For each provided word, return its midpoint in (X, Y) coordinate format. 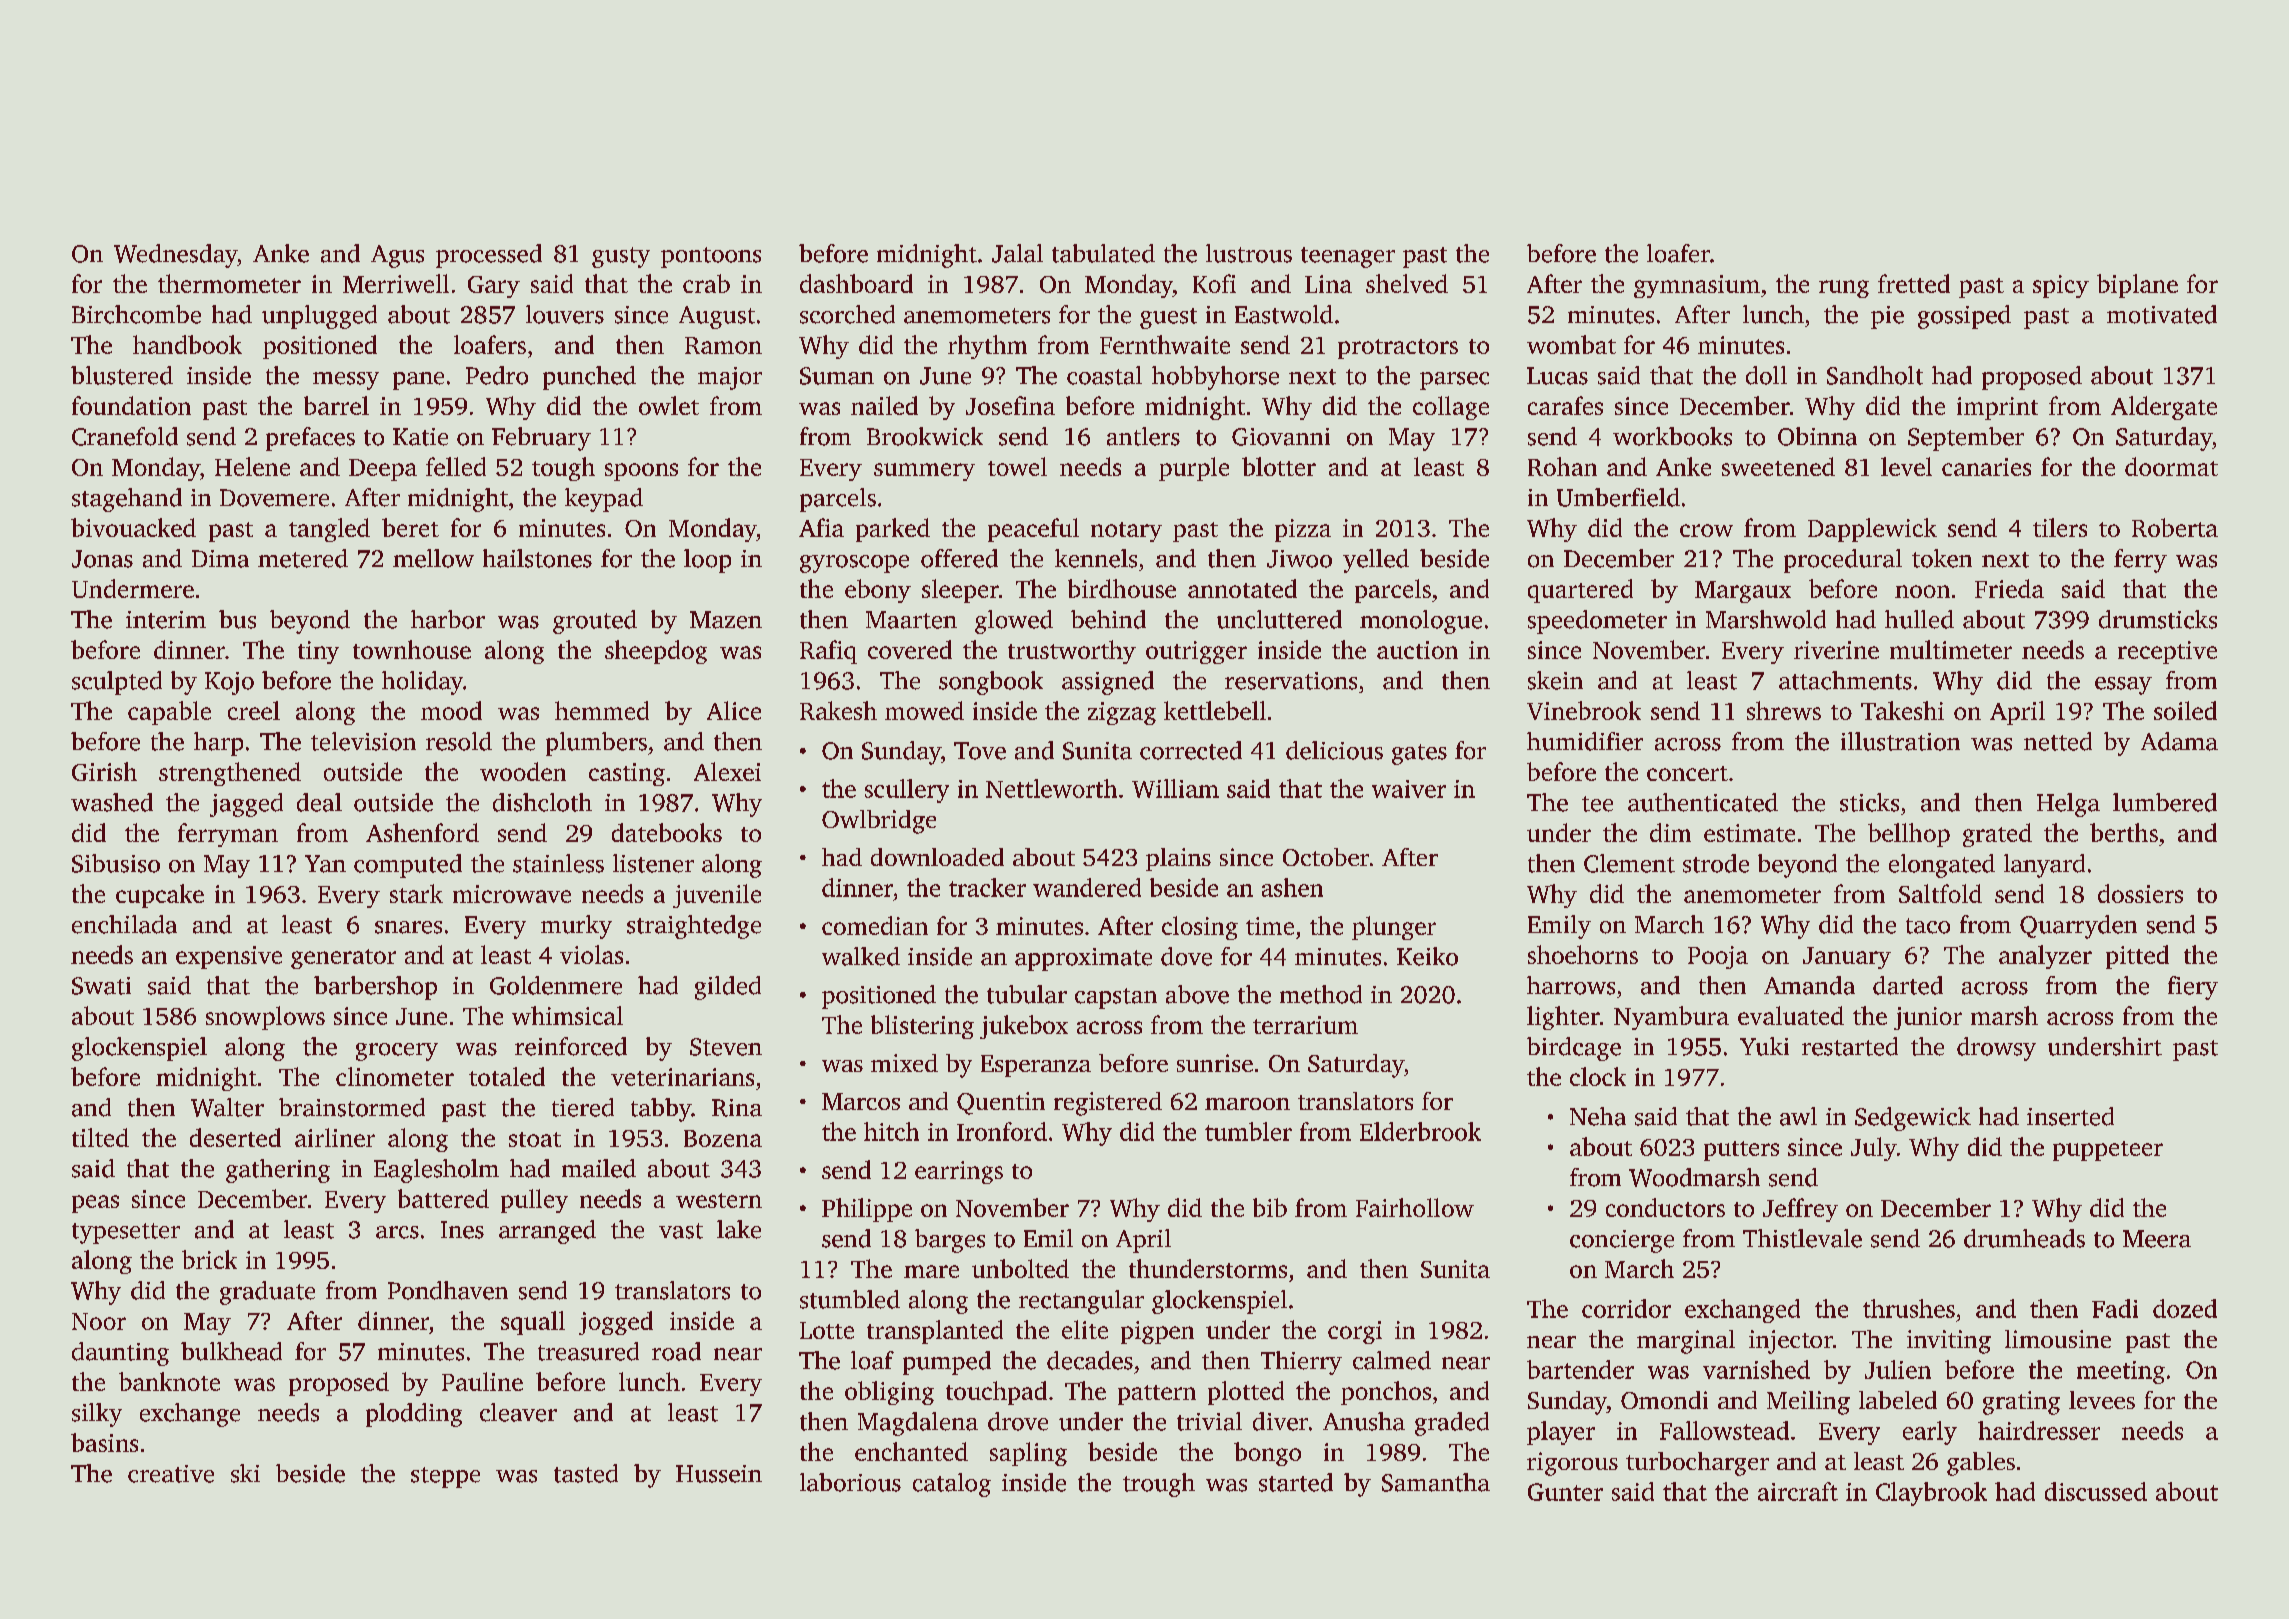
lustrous (1249, 253)
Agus (397, 256)
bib (1270, 1207)
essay (2123, 686)
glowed (1014, 622)
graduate (267, 1293)
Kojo (229, 683)
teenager (1348, 257)
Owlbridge (879, 822)
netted (2058, 741)
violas (591, 954)
